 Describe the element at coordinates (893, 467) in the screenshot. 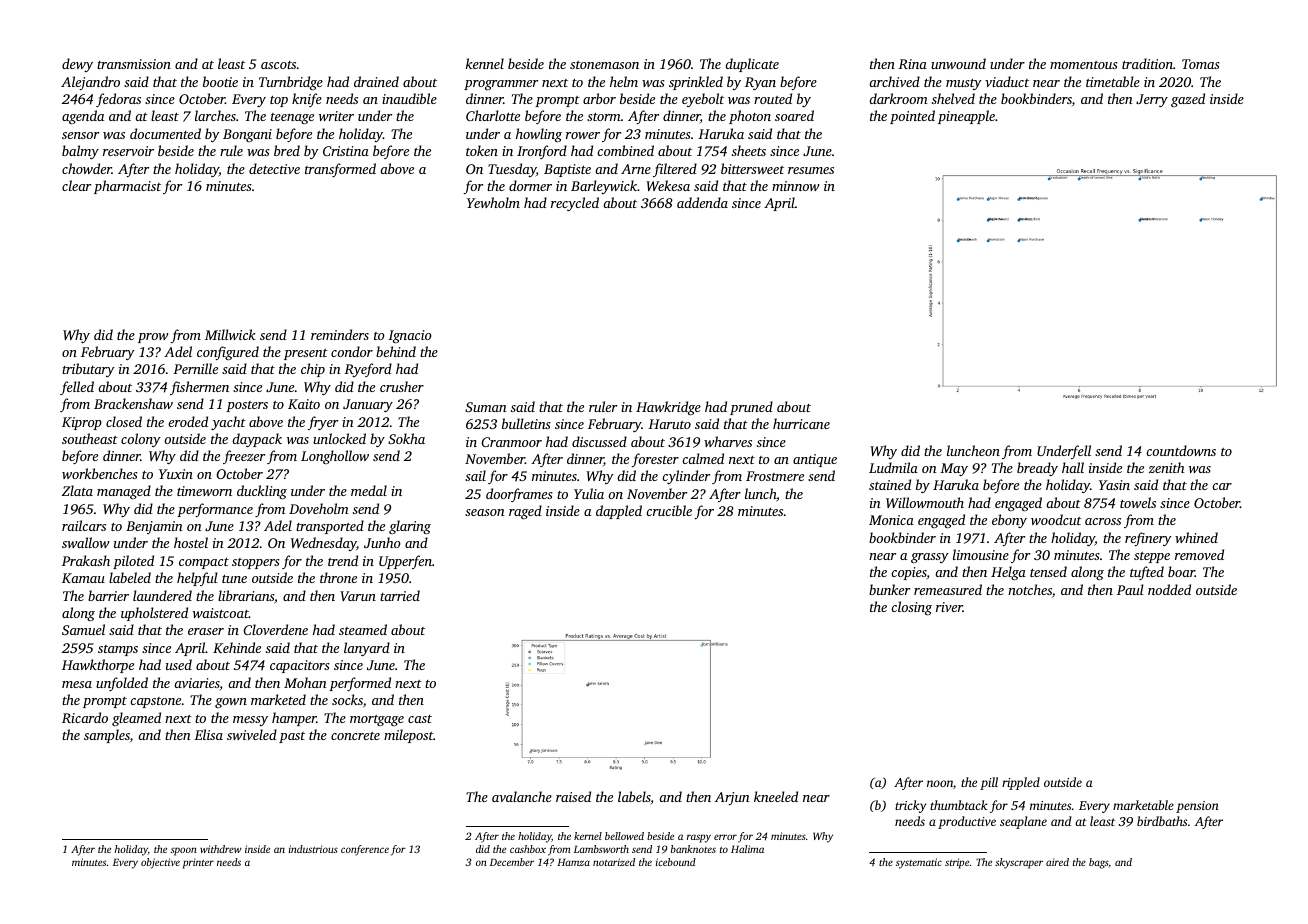

I see `Ludmila` at that location.
